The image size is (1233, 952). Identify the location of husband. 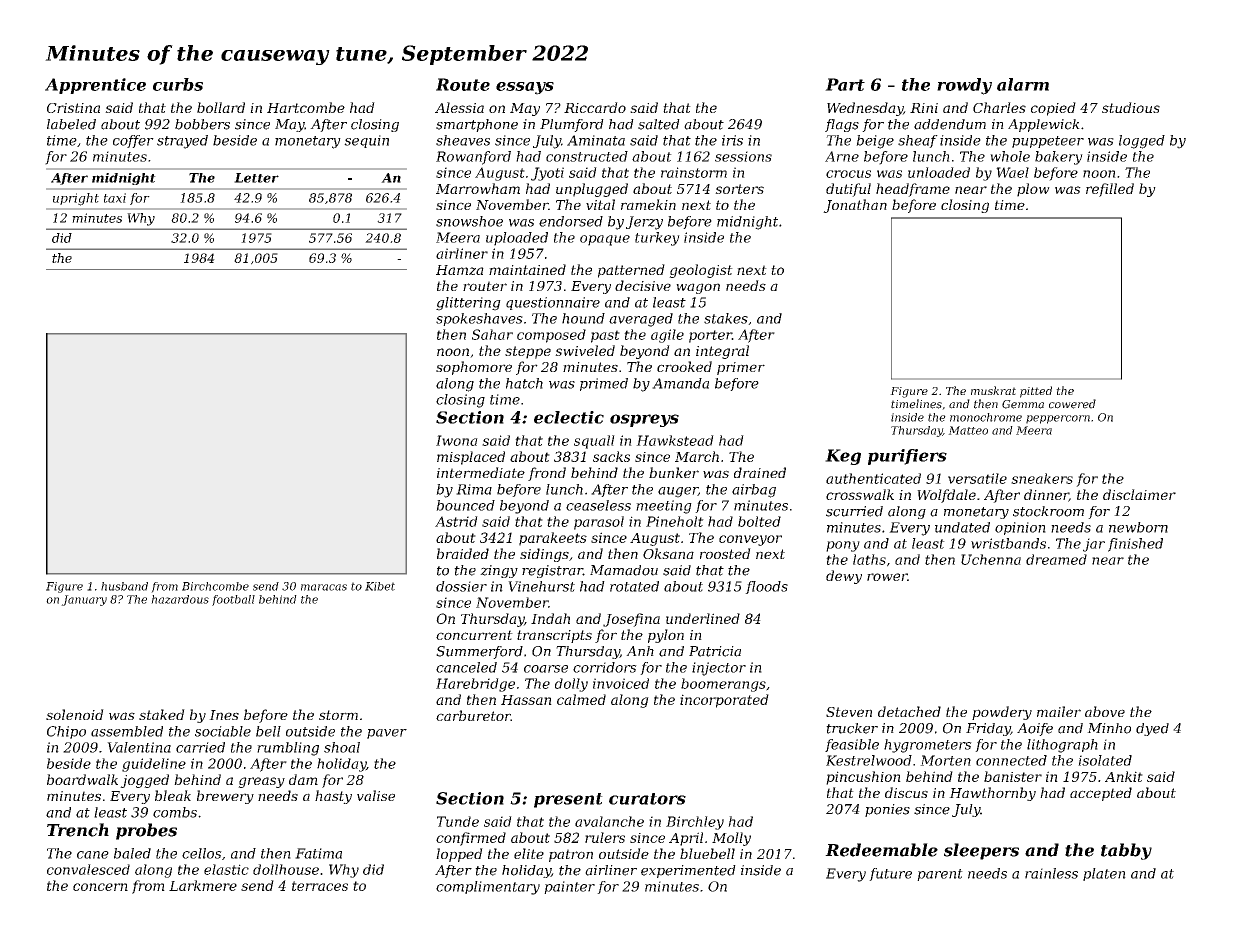
(124, 586).
